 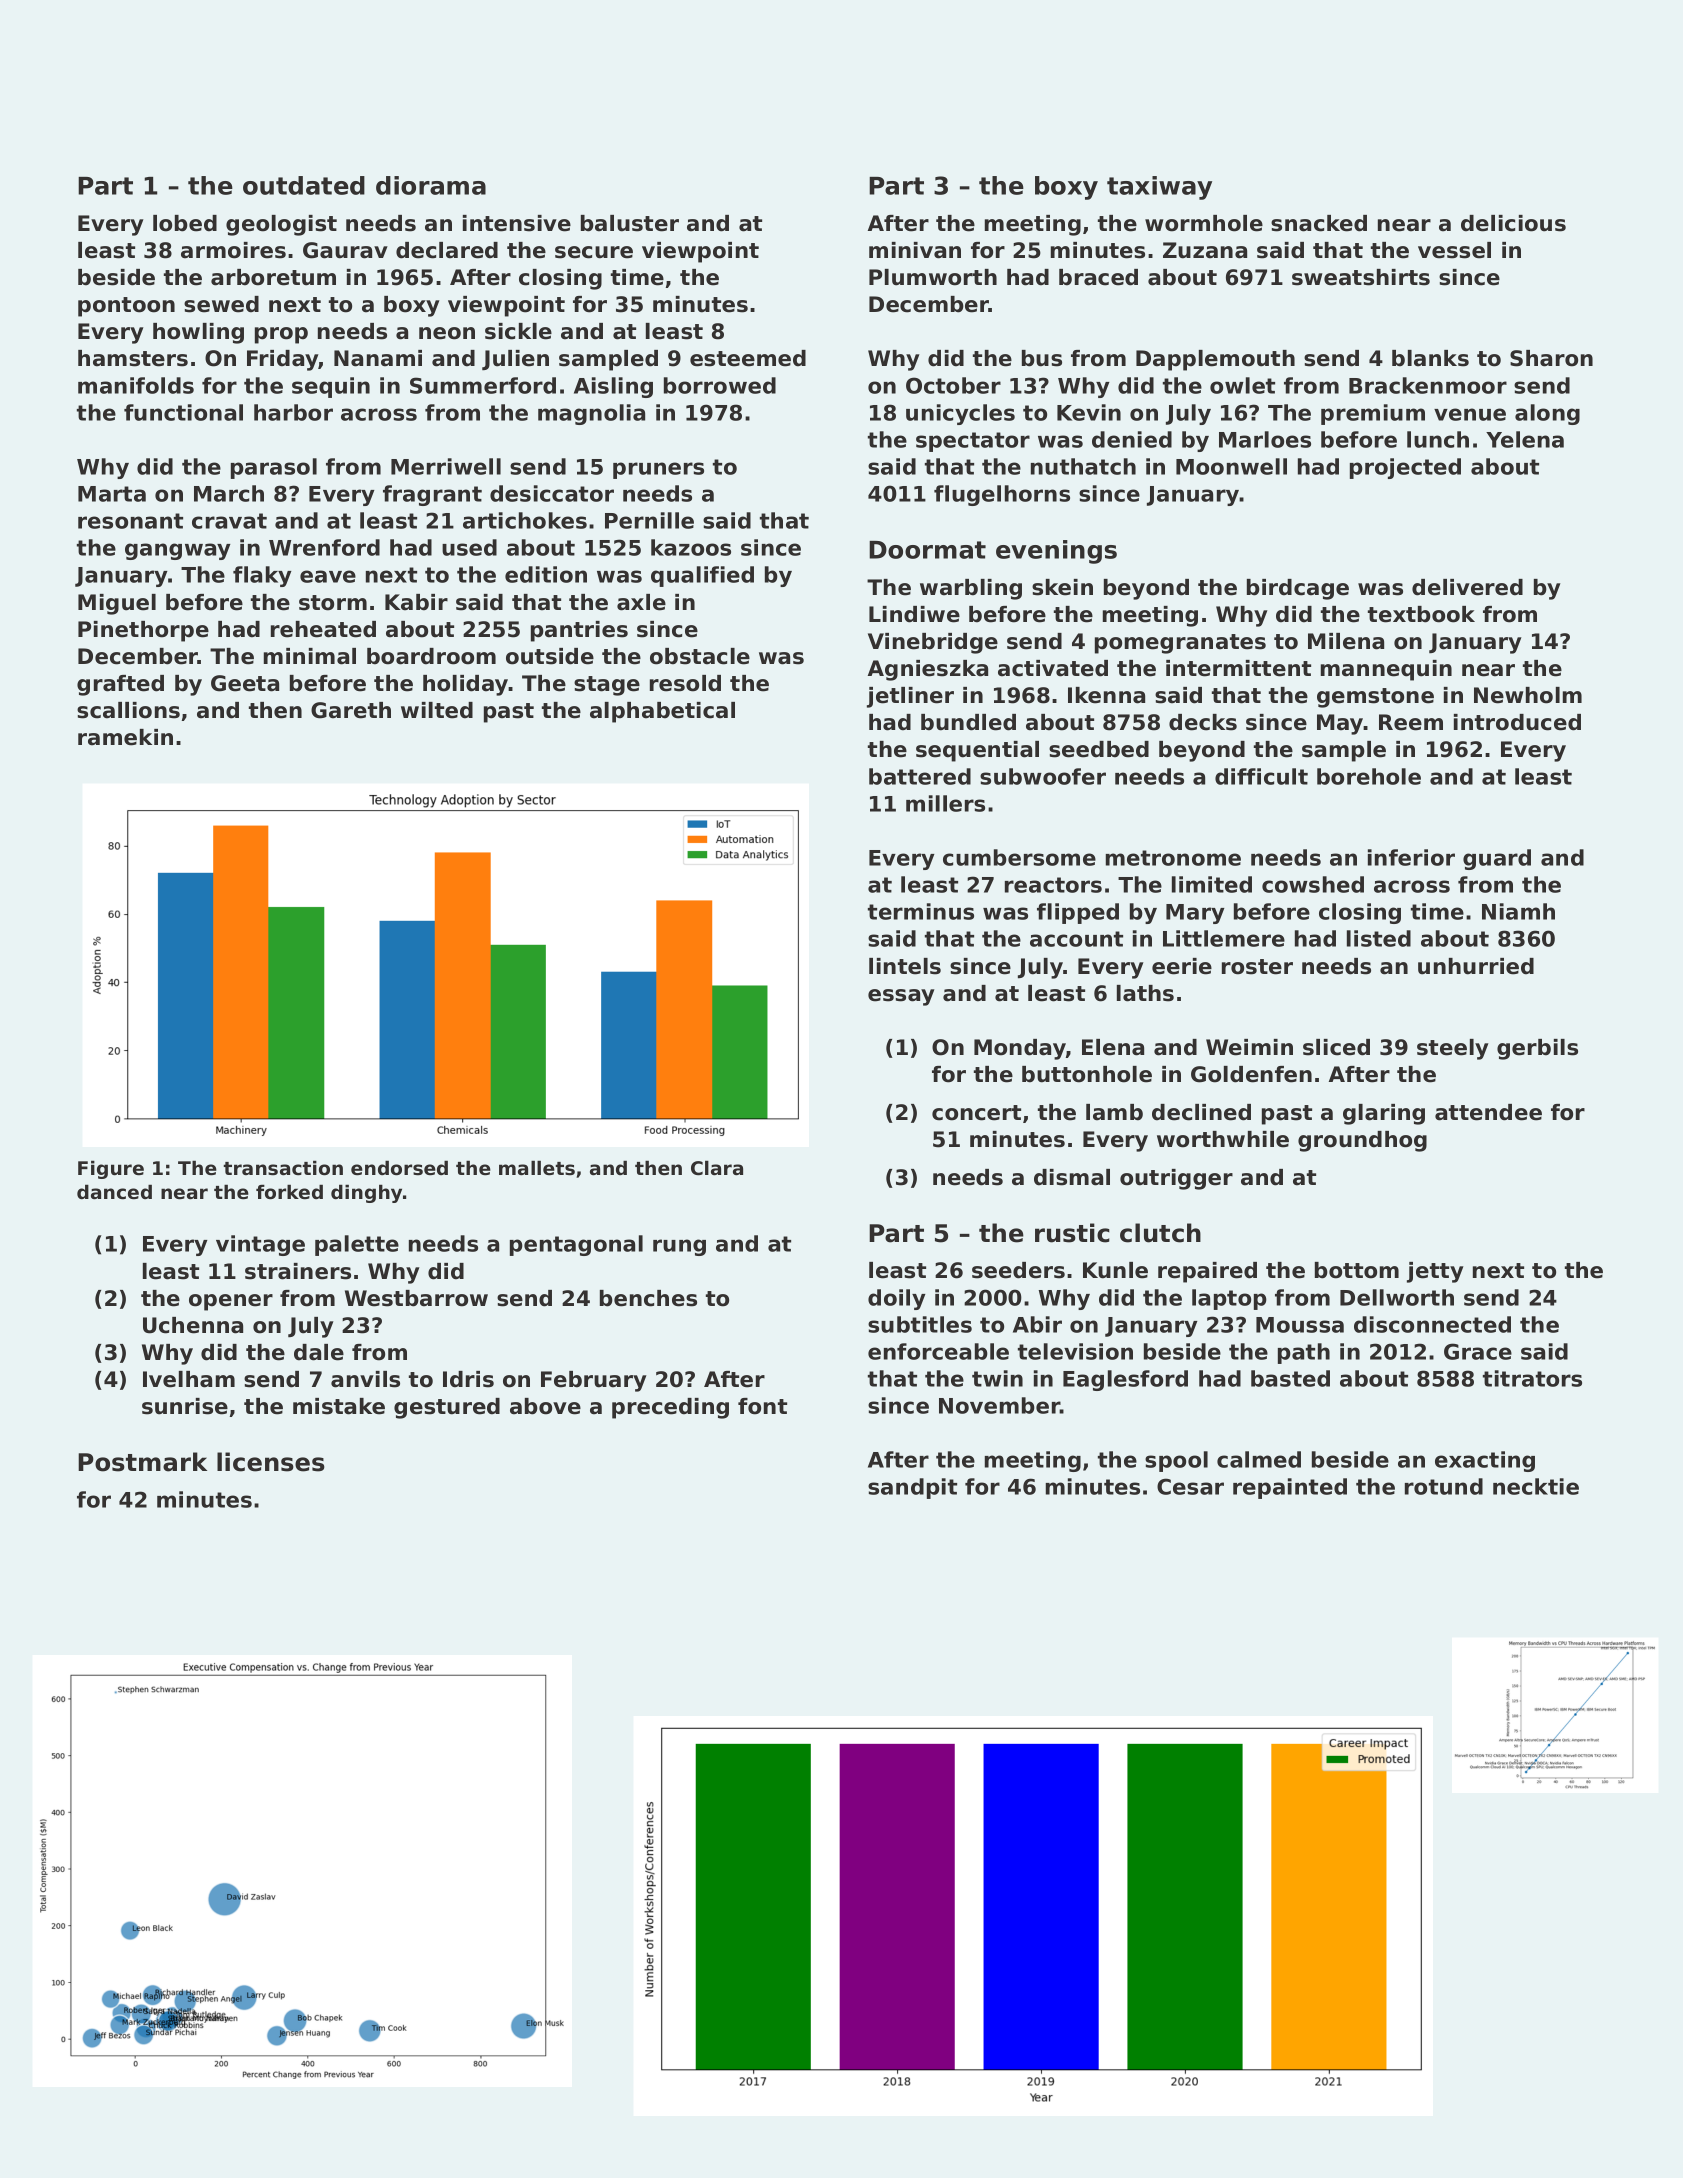 What do you see at coordinates (283, 1168) in the screenshot?
I see `transaction` at bounding box center [283, 1168].
